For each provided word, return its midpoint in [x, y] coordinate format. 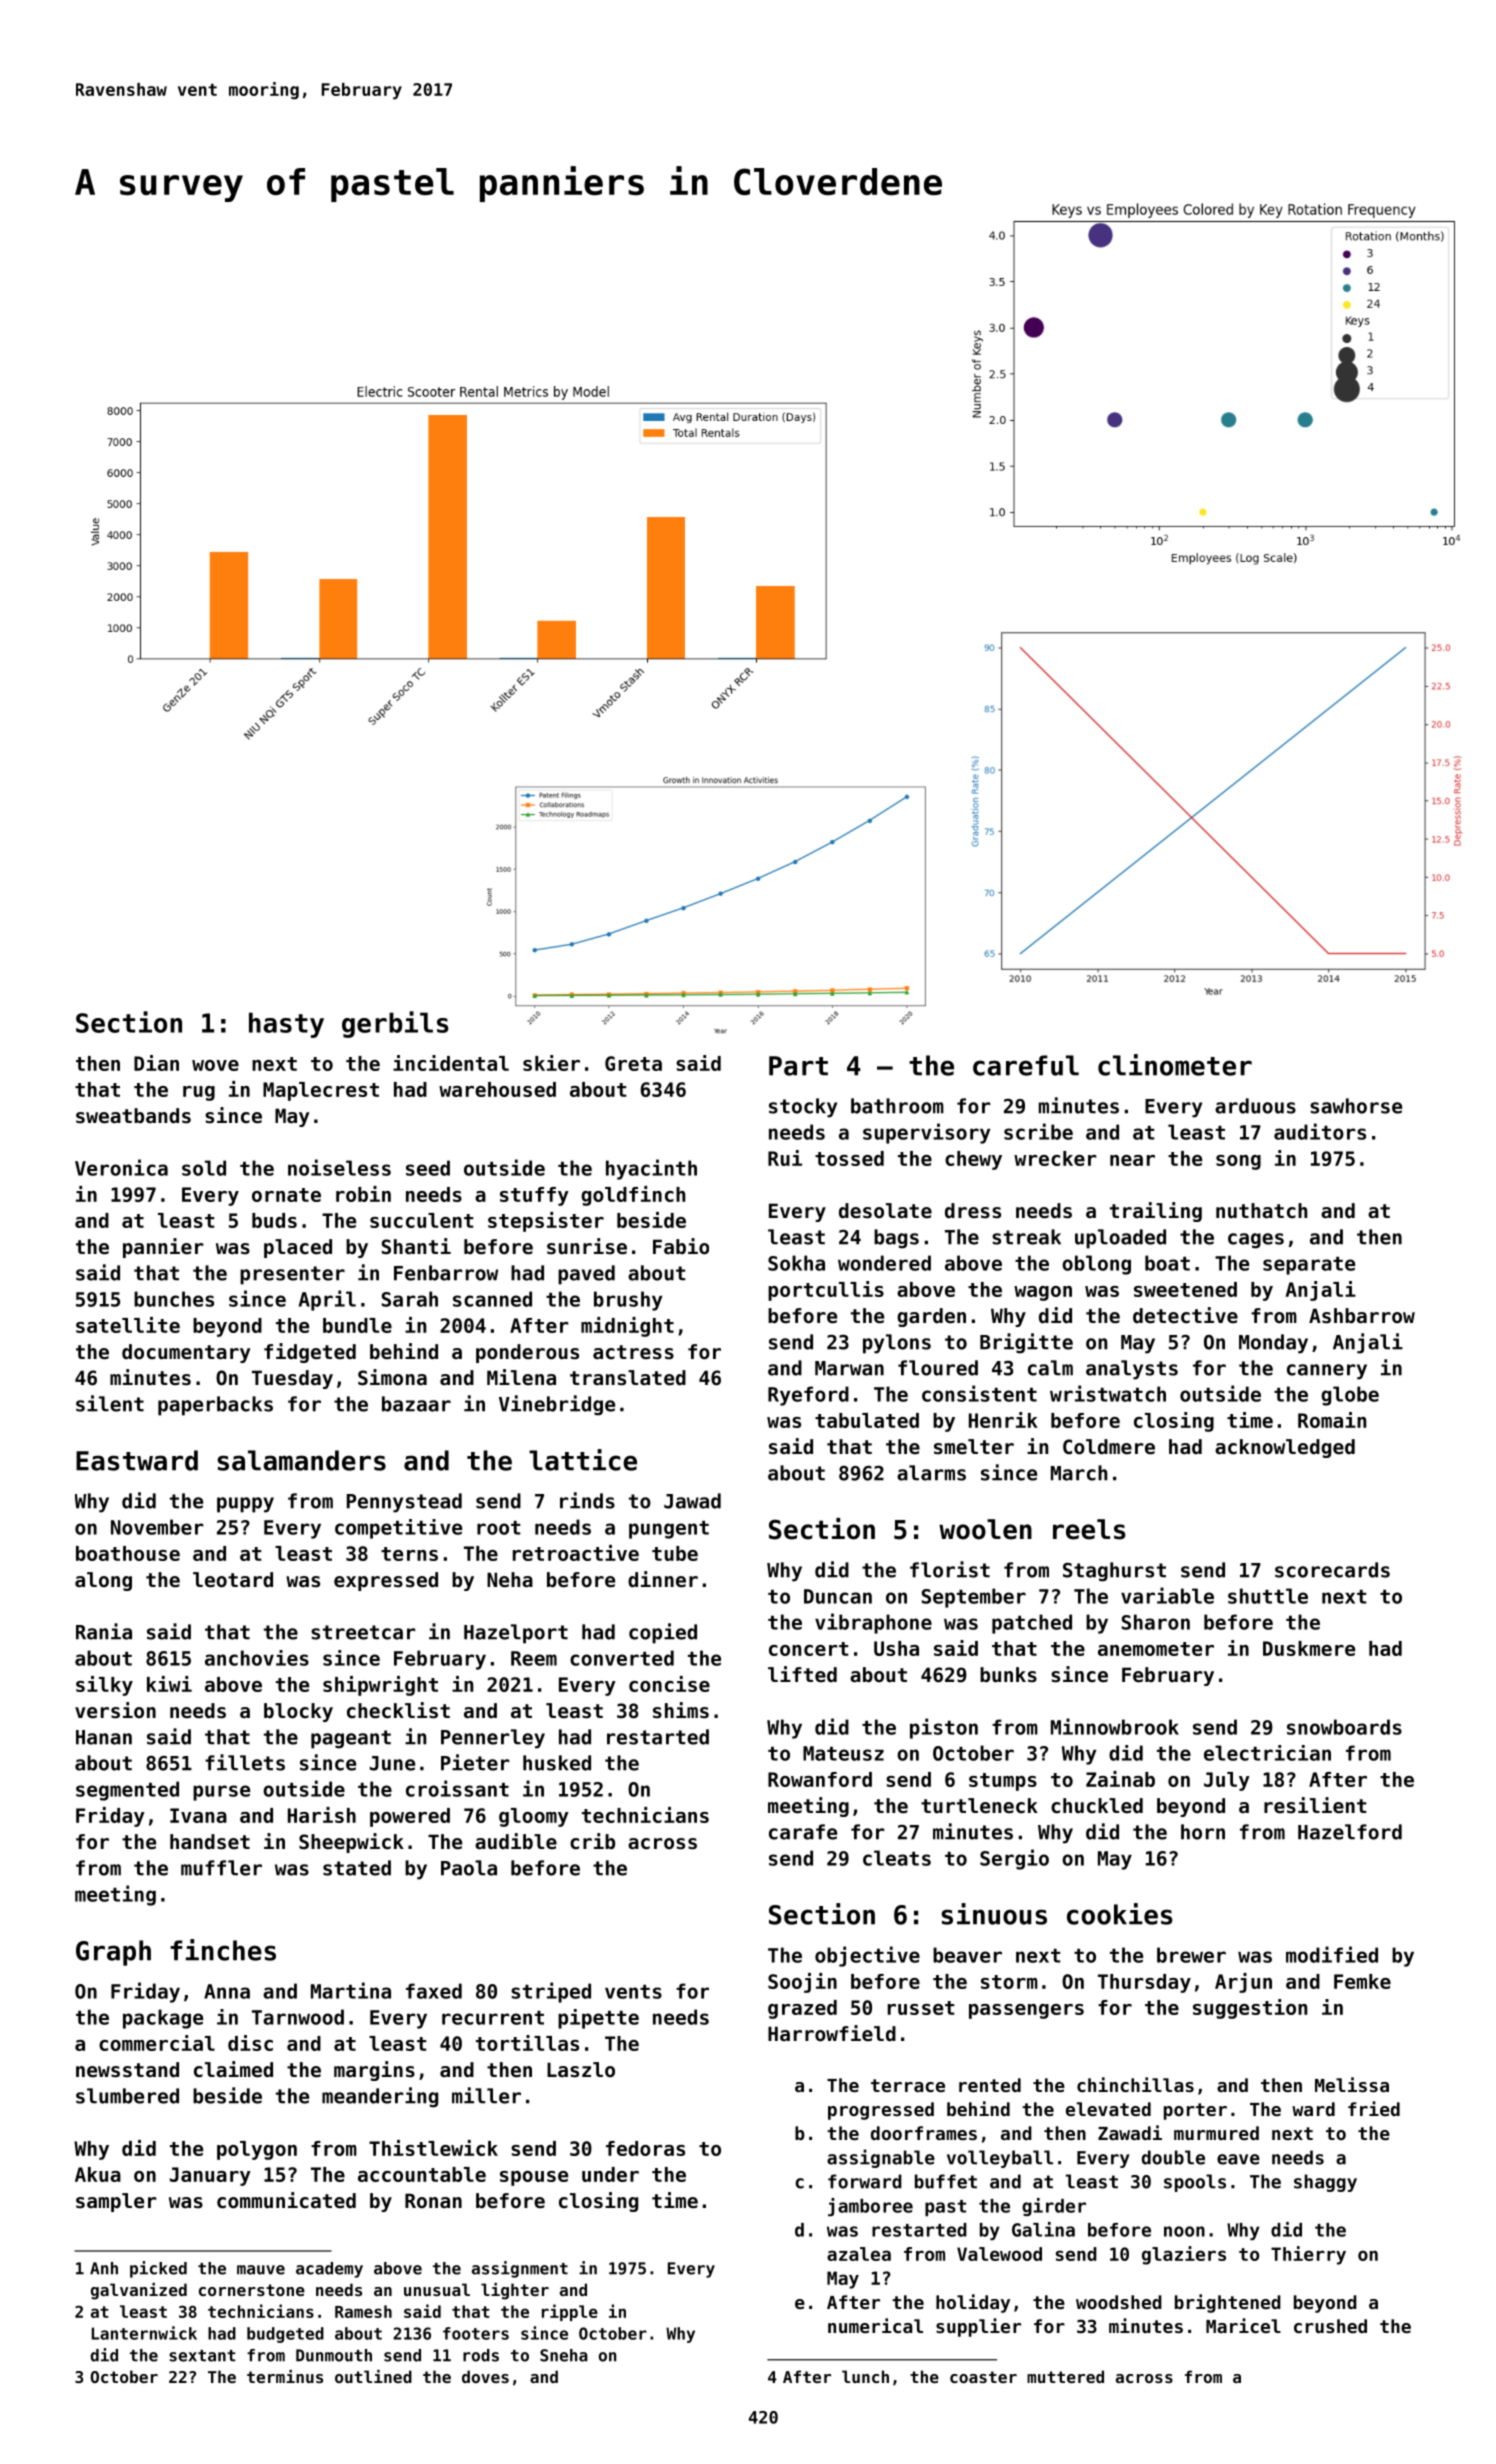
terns [409, 1554]
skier [551, 1063]
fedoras [645, 2148]
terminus [285, 2376]
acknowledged [1285, 1448]
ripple [570, 2312]
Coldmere [1109, 1447]
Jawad [692, 1501]
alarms [931, 1473]
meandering [380, 2097]
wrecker [1055, 1158]
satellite [128, 1325]
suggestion [1250, 2009]
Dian [156, 1063]
